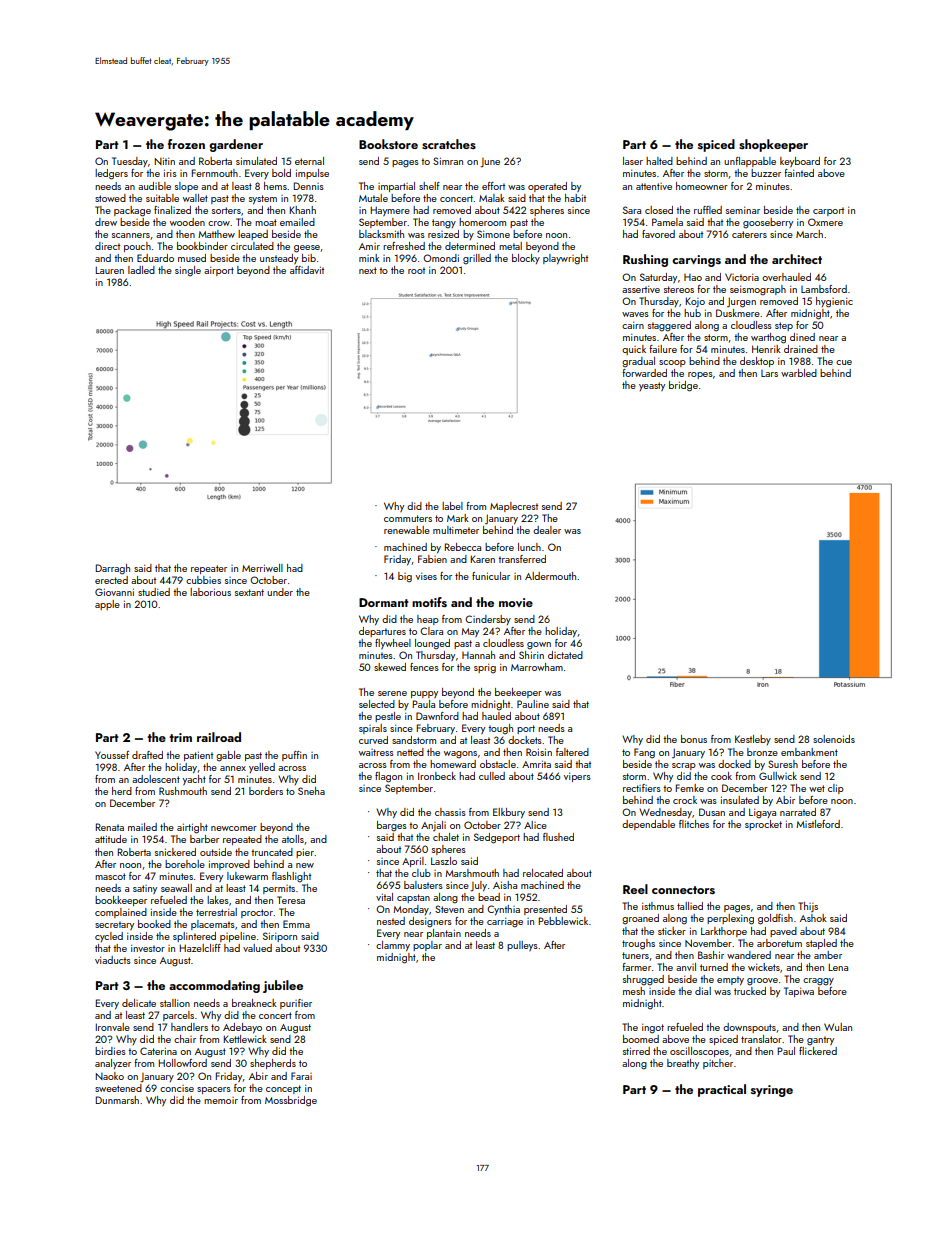 The width and height of the screenshot is (952, 1233). Describe the element at coordinates (722, 1090) in the screenshot. I see `practical` at that location.
